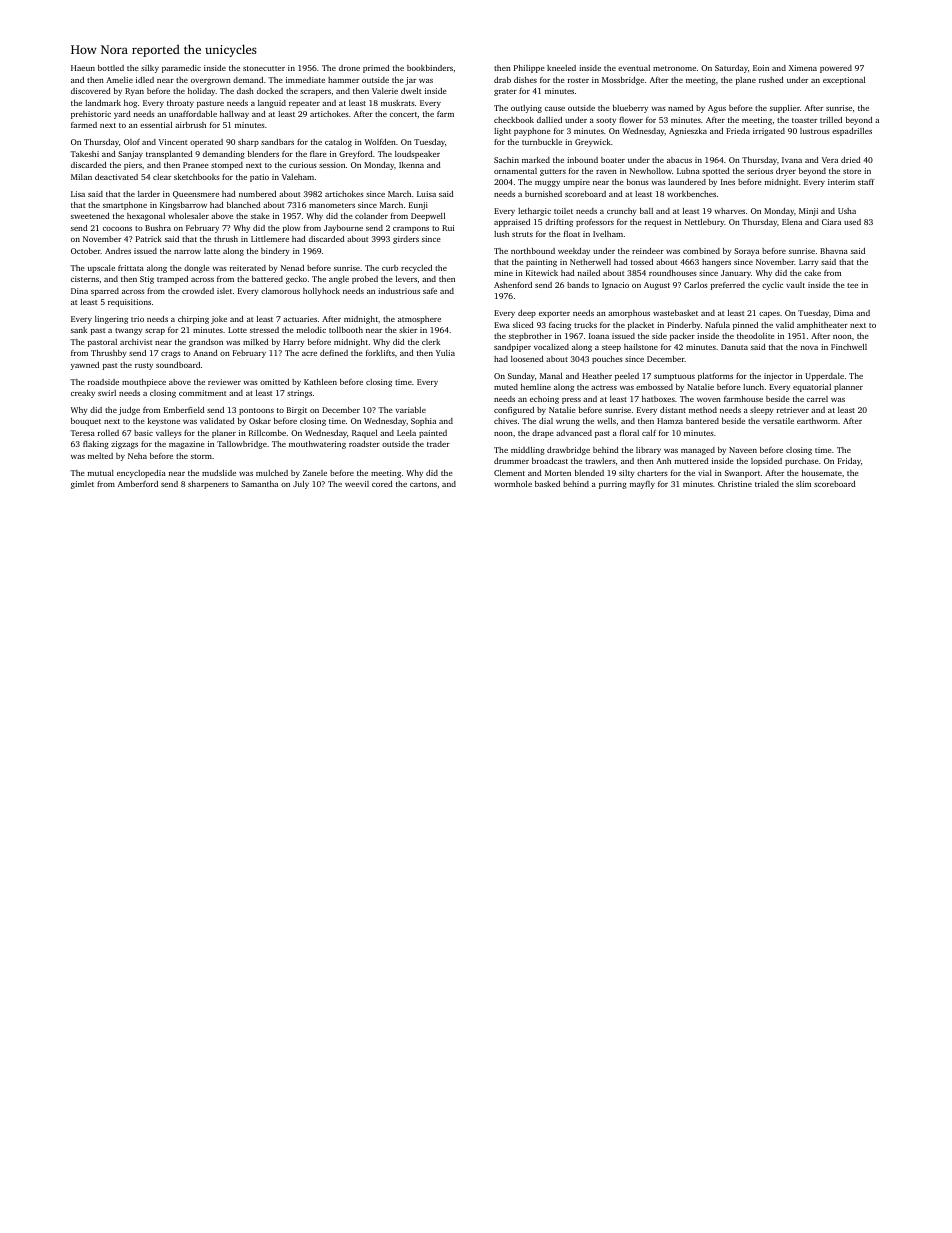 Image resolution: width=952 pixels, height=1233 pixels. I want to click on roadster, so click(364, 444).
